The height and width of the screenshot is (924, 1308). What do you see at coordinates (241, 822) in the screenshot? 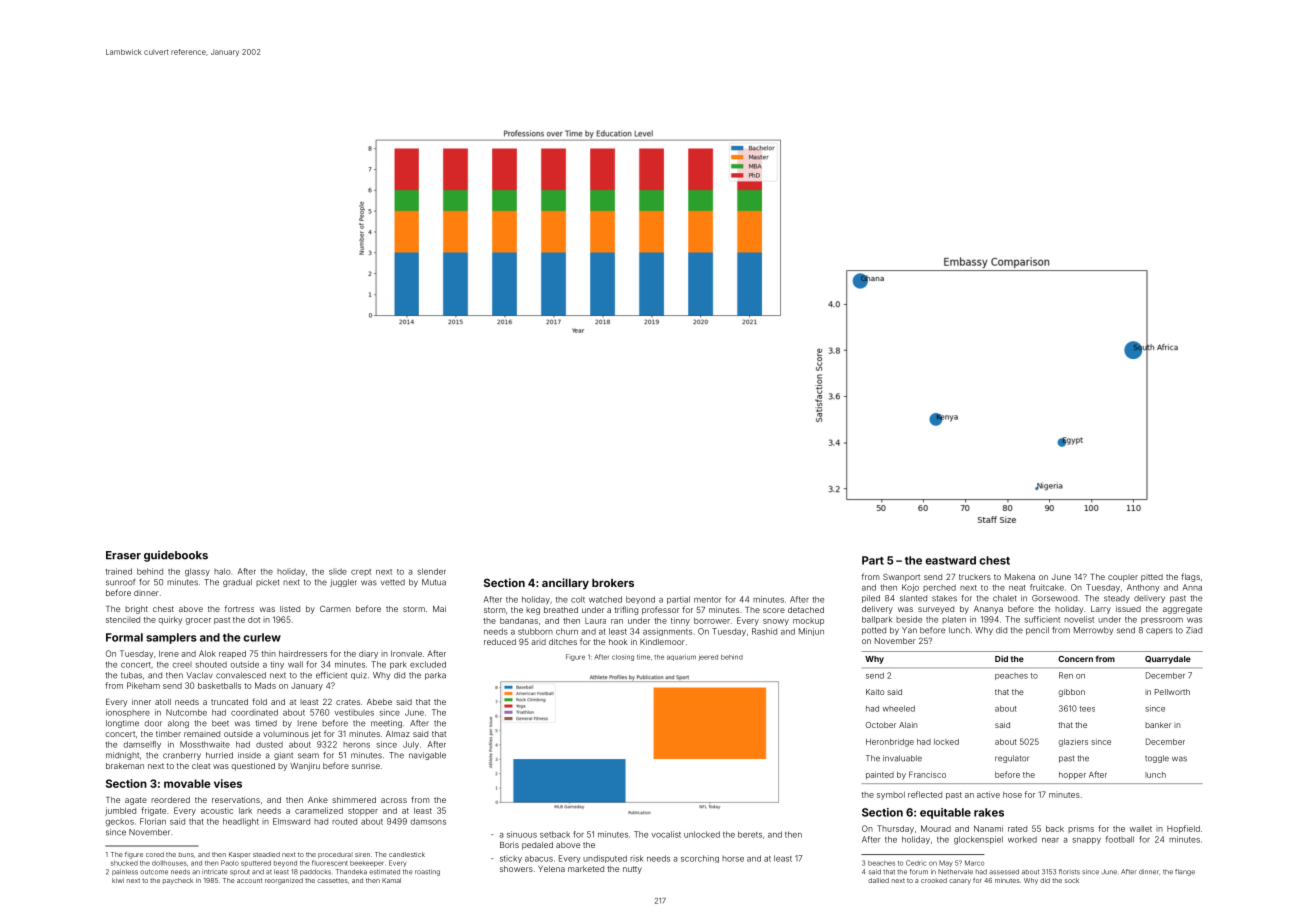
I see `headlight` at bounding box center [241, 822].
